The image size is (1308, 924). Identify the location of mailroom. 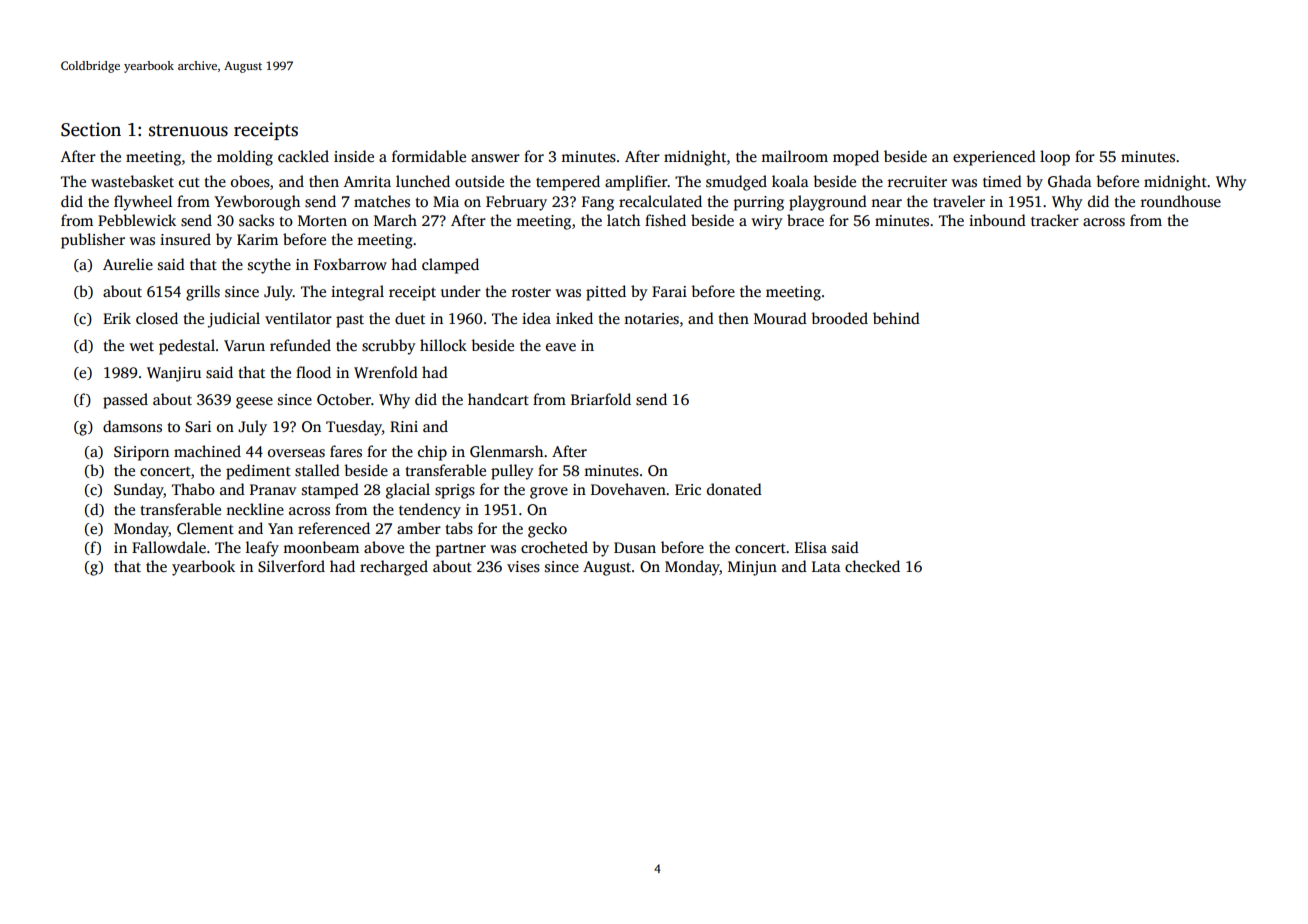
(794, 156).
